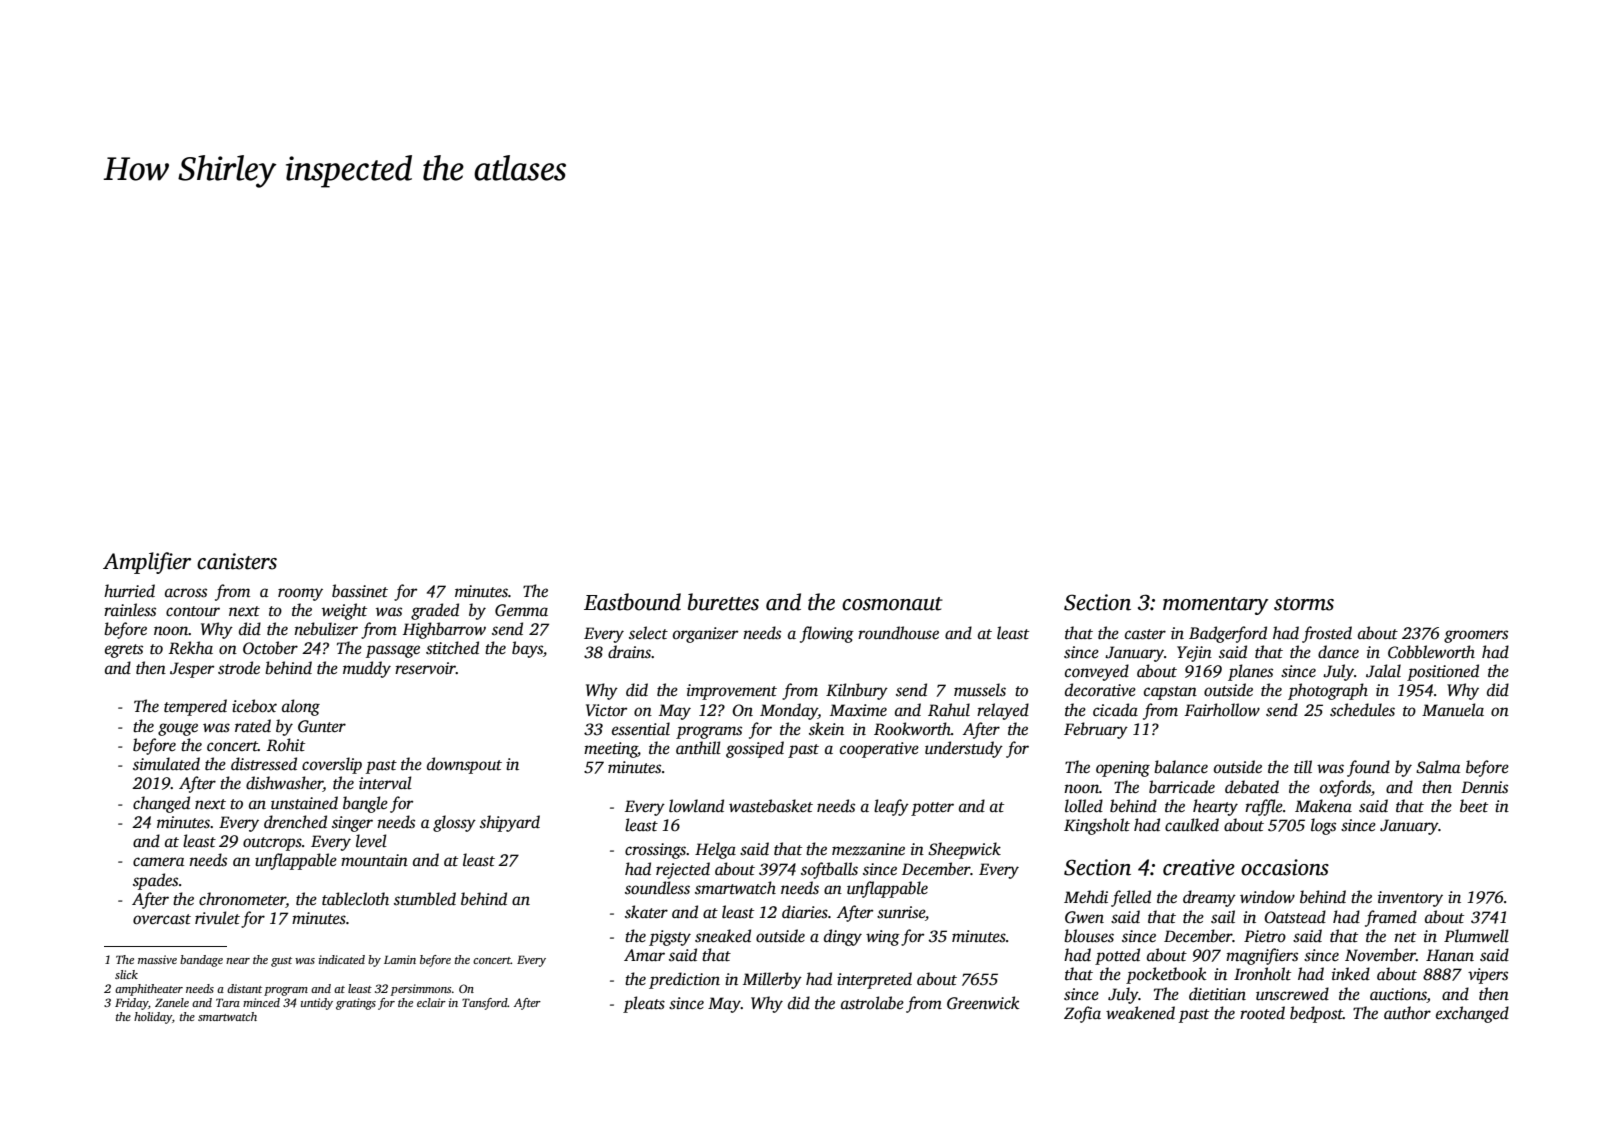 The image size is (1613, 1140). I want to click on distant, so click(244, 988).
